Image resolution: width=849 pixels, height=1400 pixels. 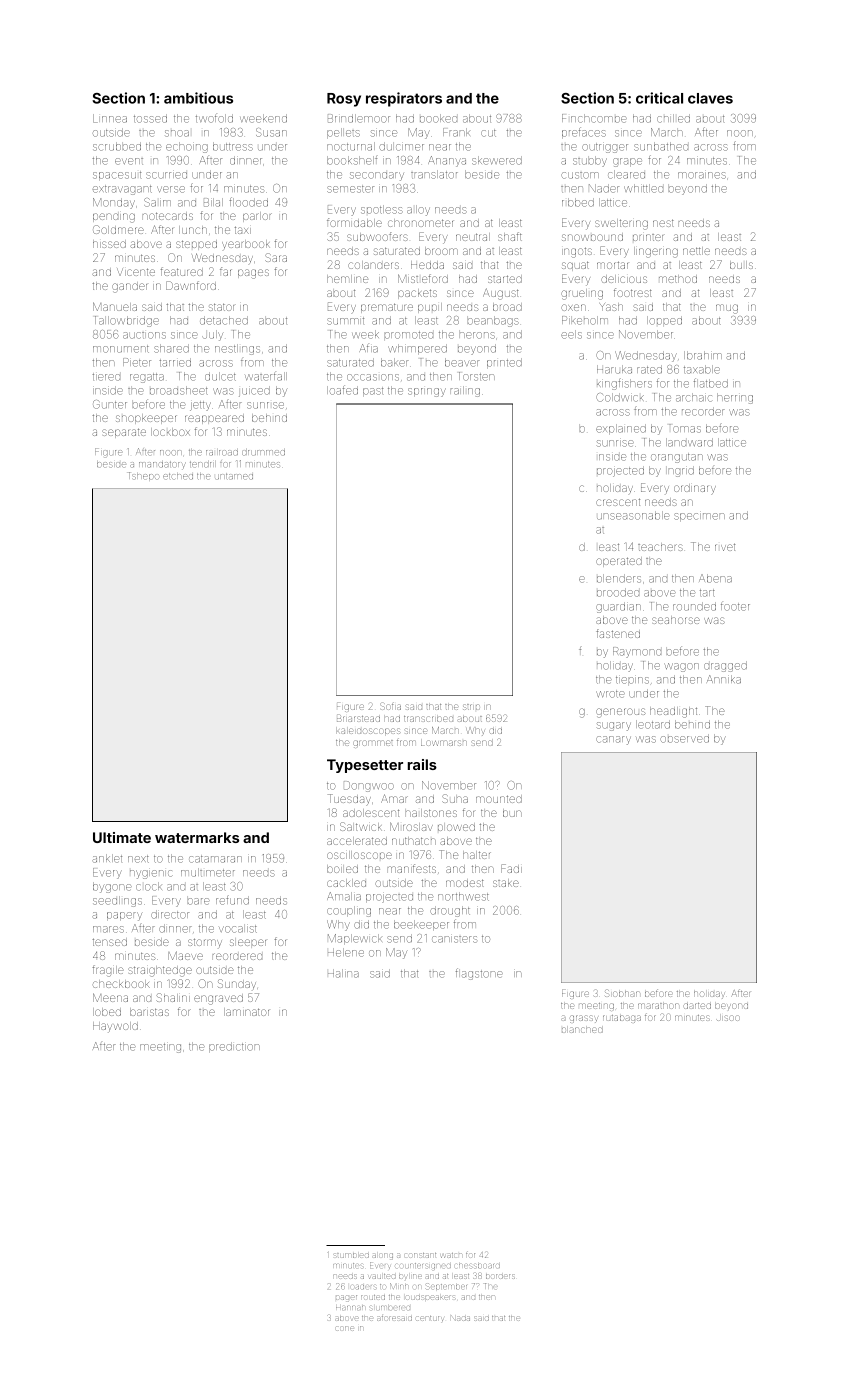 I want to click on anklet, so click(x=107, y=858).
